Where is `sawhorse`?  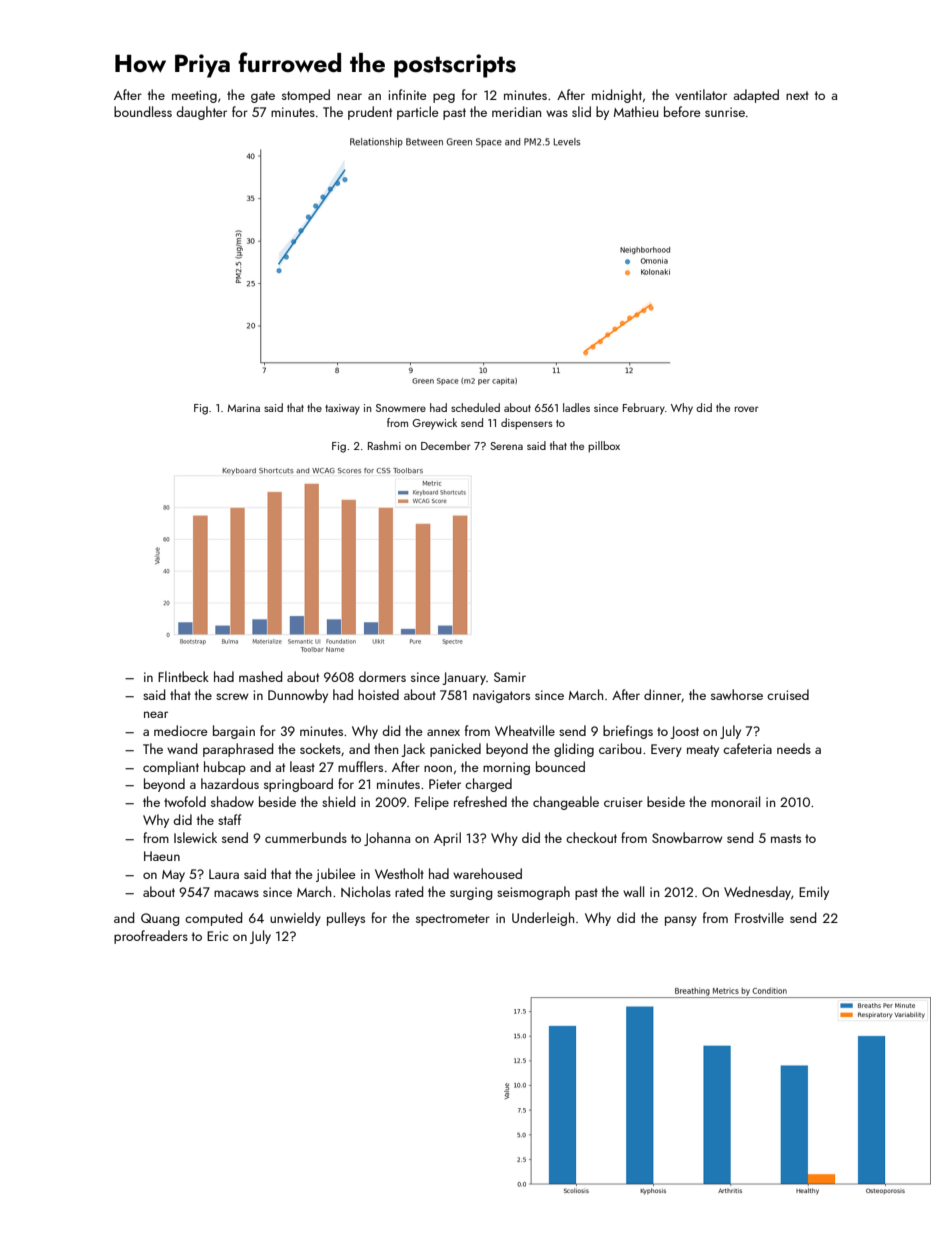 sawhorse is located at coordinates (737, 694).
